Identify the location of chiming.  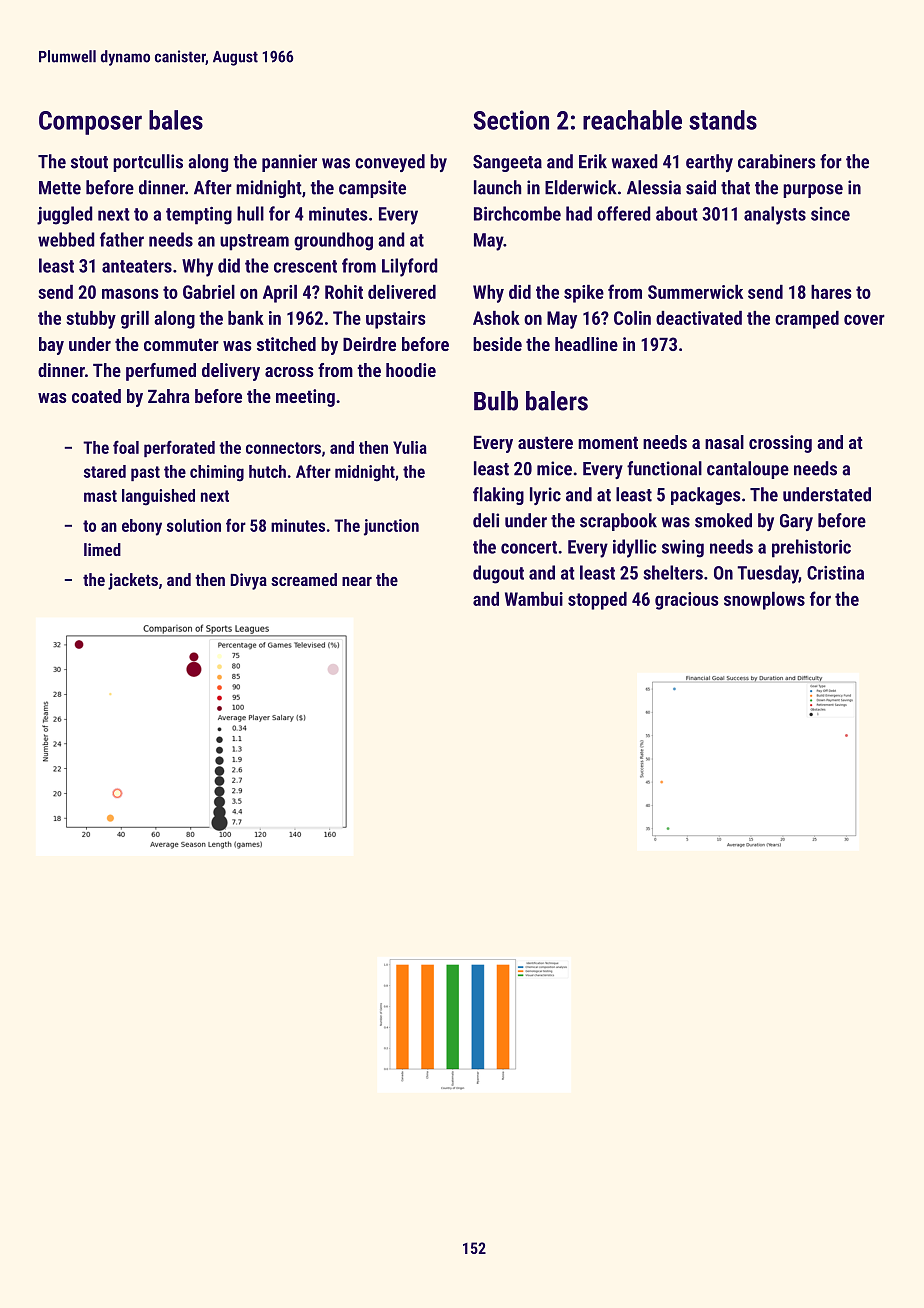
(217, 473).
